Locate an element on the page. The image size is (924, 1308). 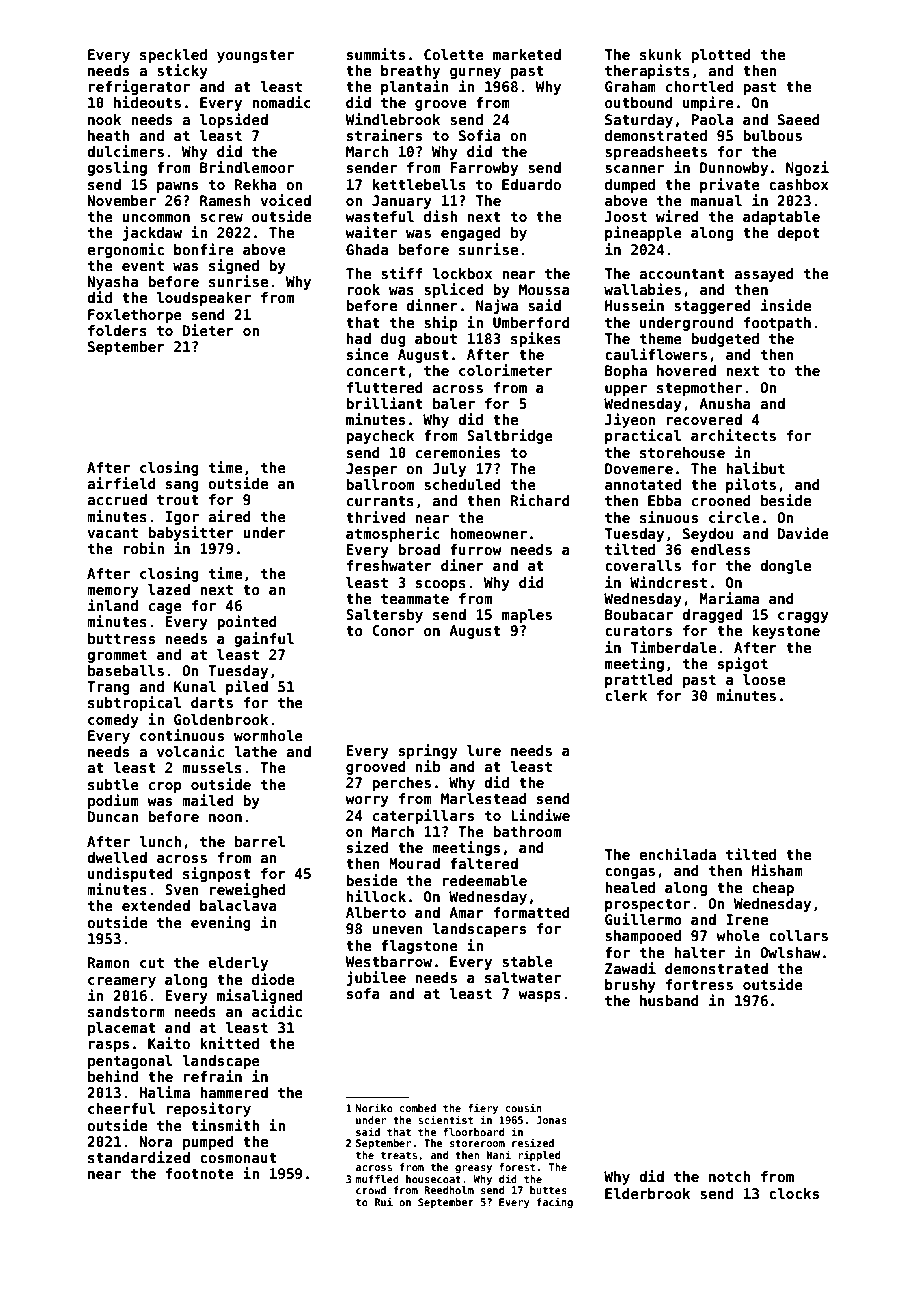
maples is located at coordinates (527, 616).
